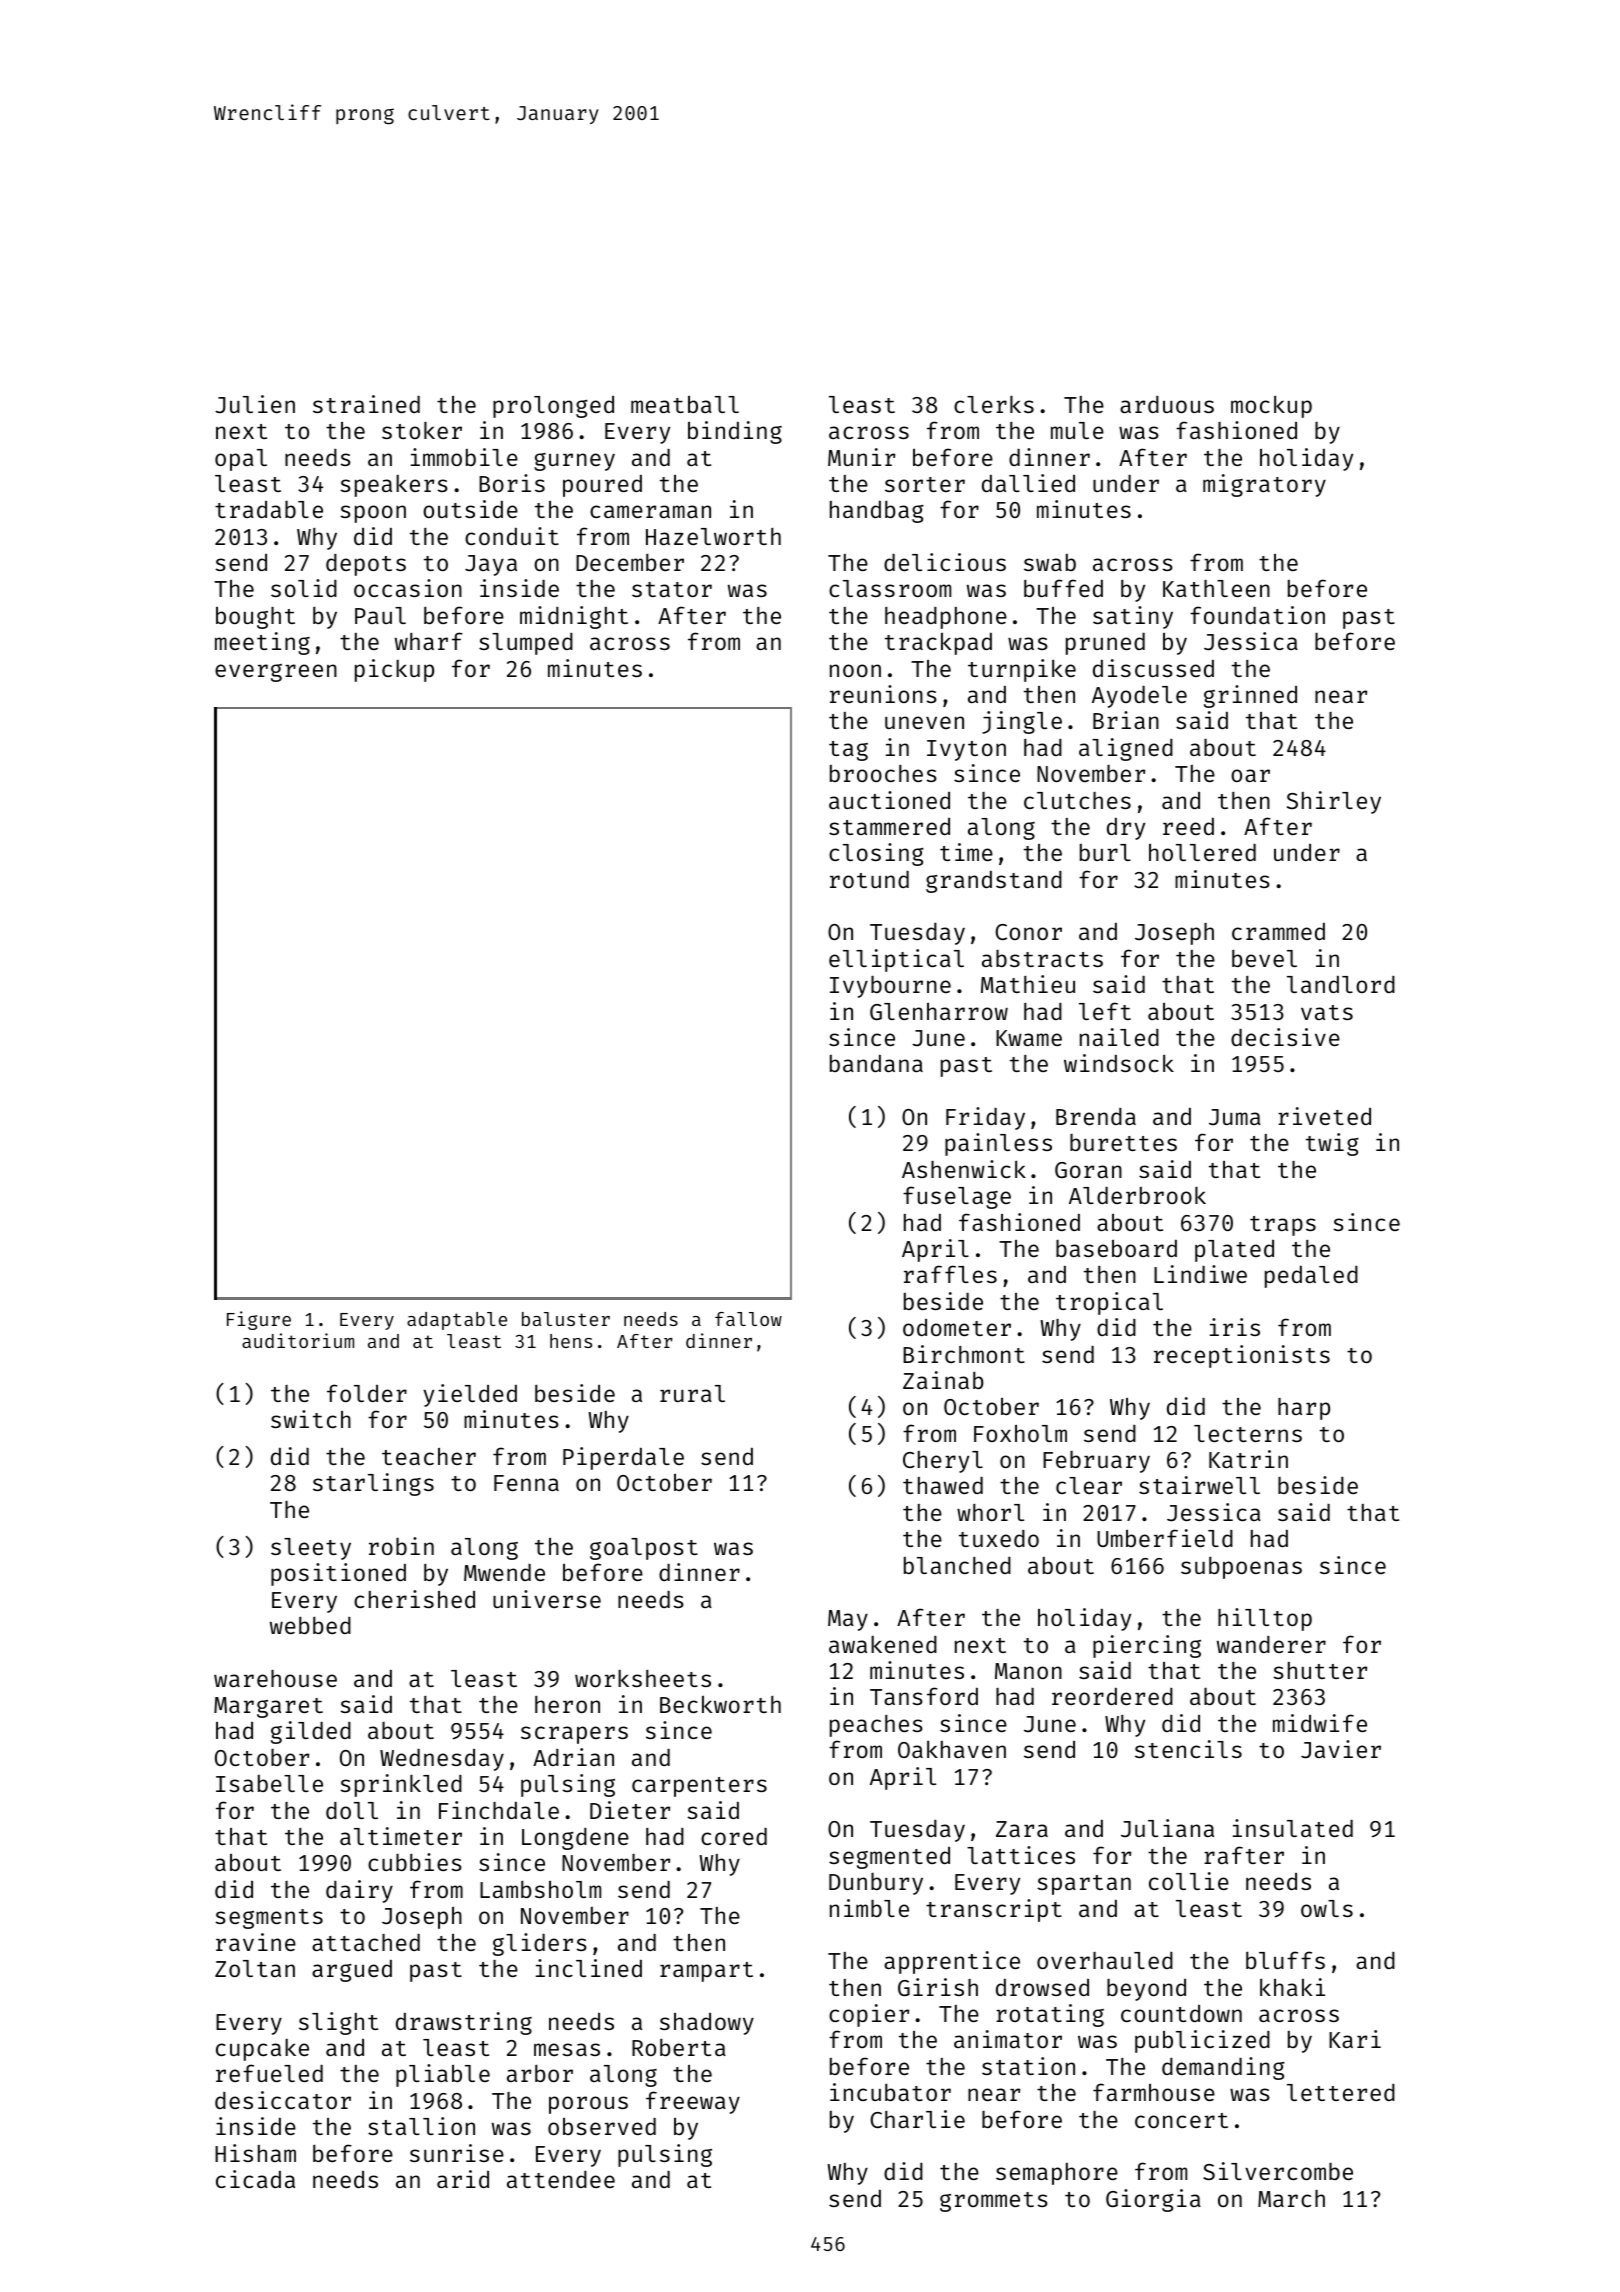 Image resolution: width=1620 pixels, height=2292 pixels. I want to click on aligned, so click(1126, 749).
